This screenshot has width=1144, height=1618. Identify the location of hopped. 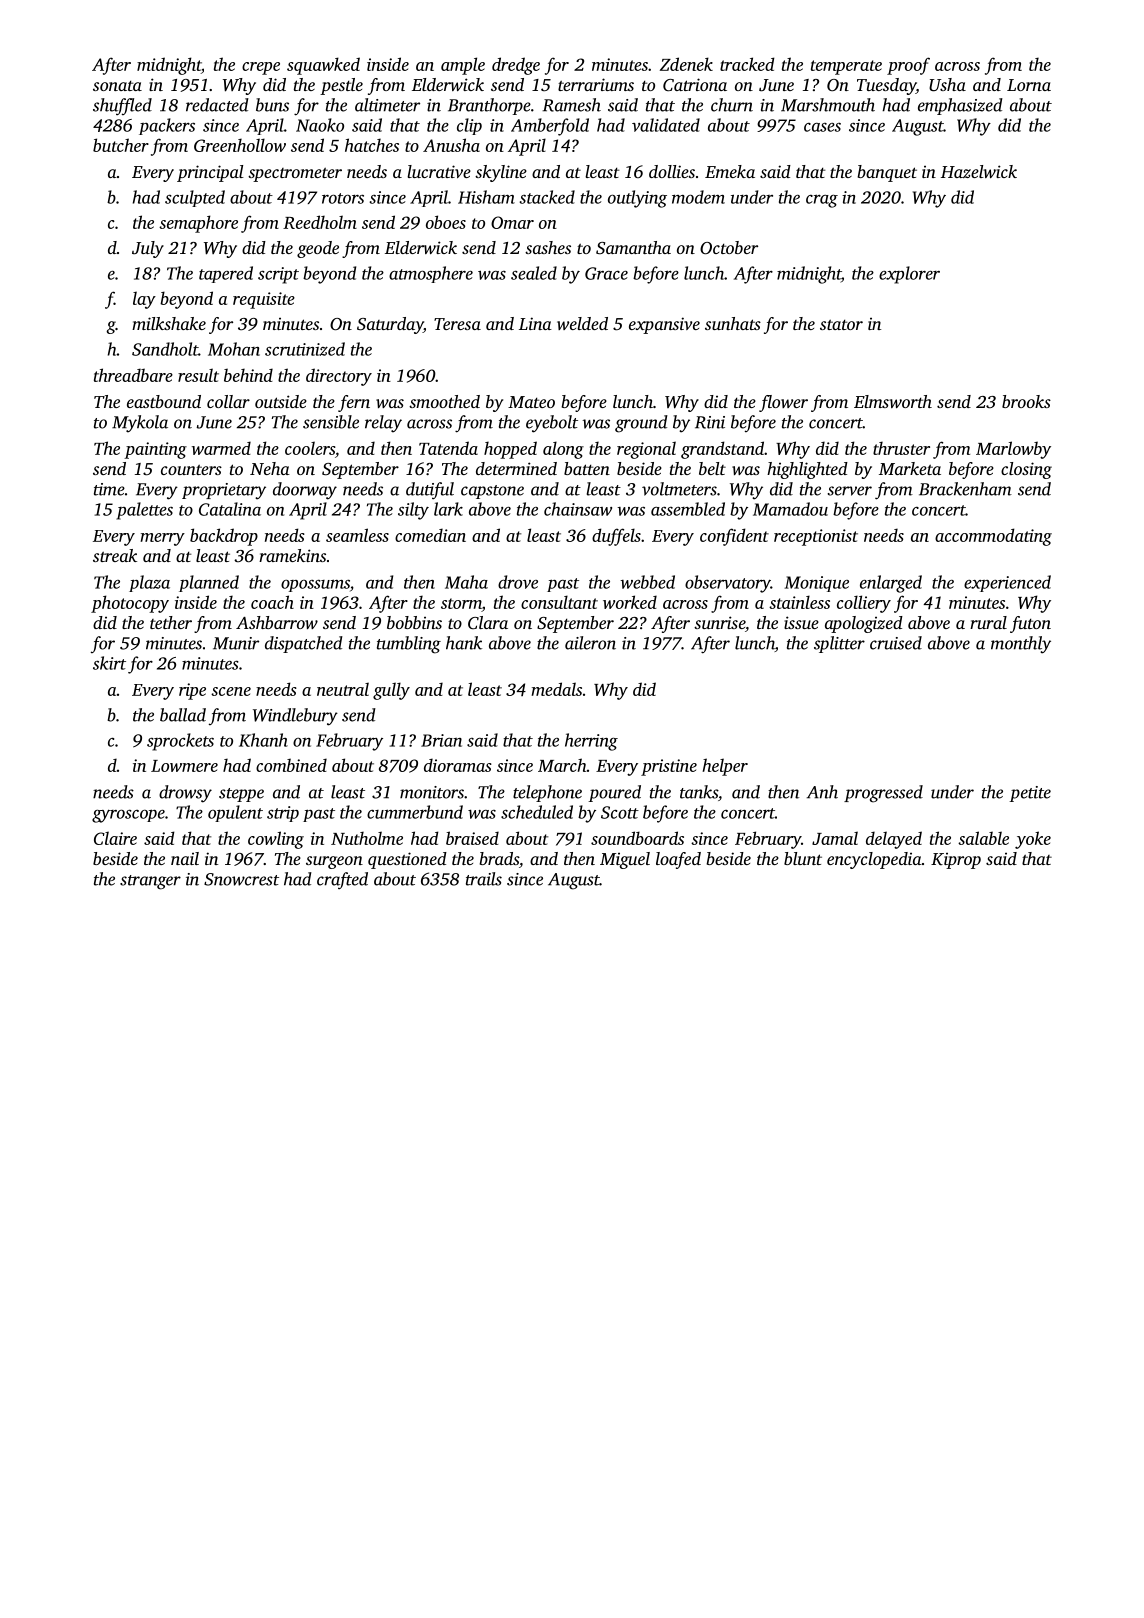
(510, 450).
